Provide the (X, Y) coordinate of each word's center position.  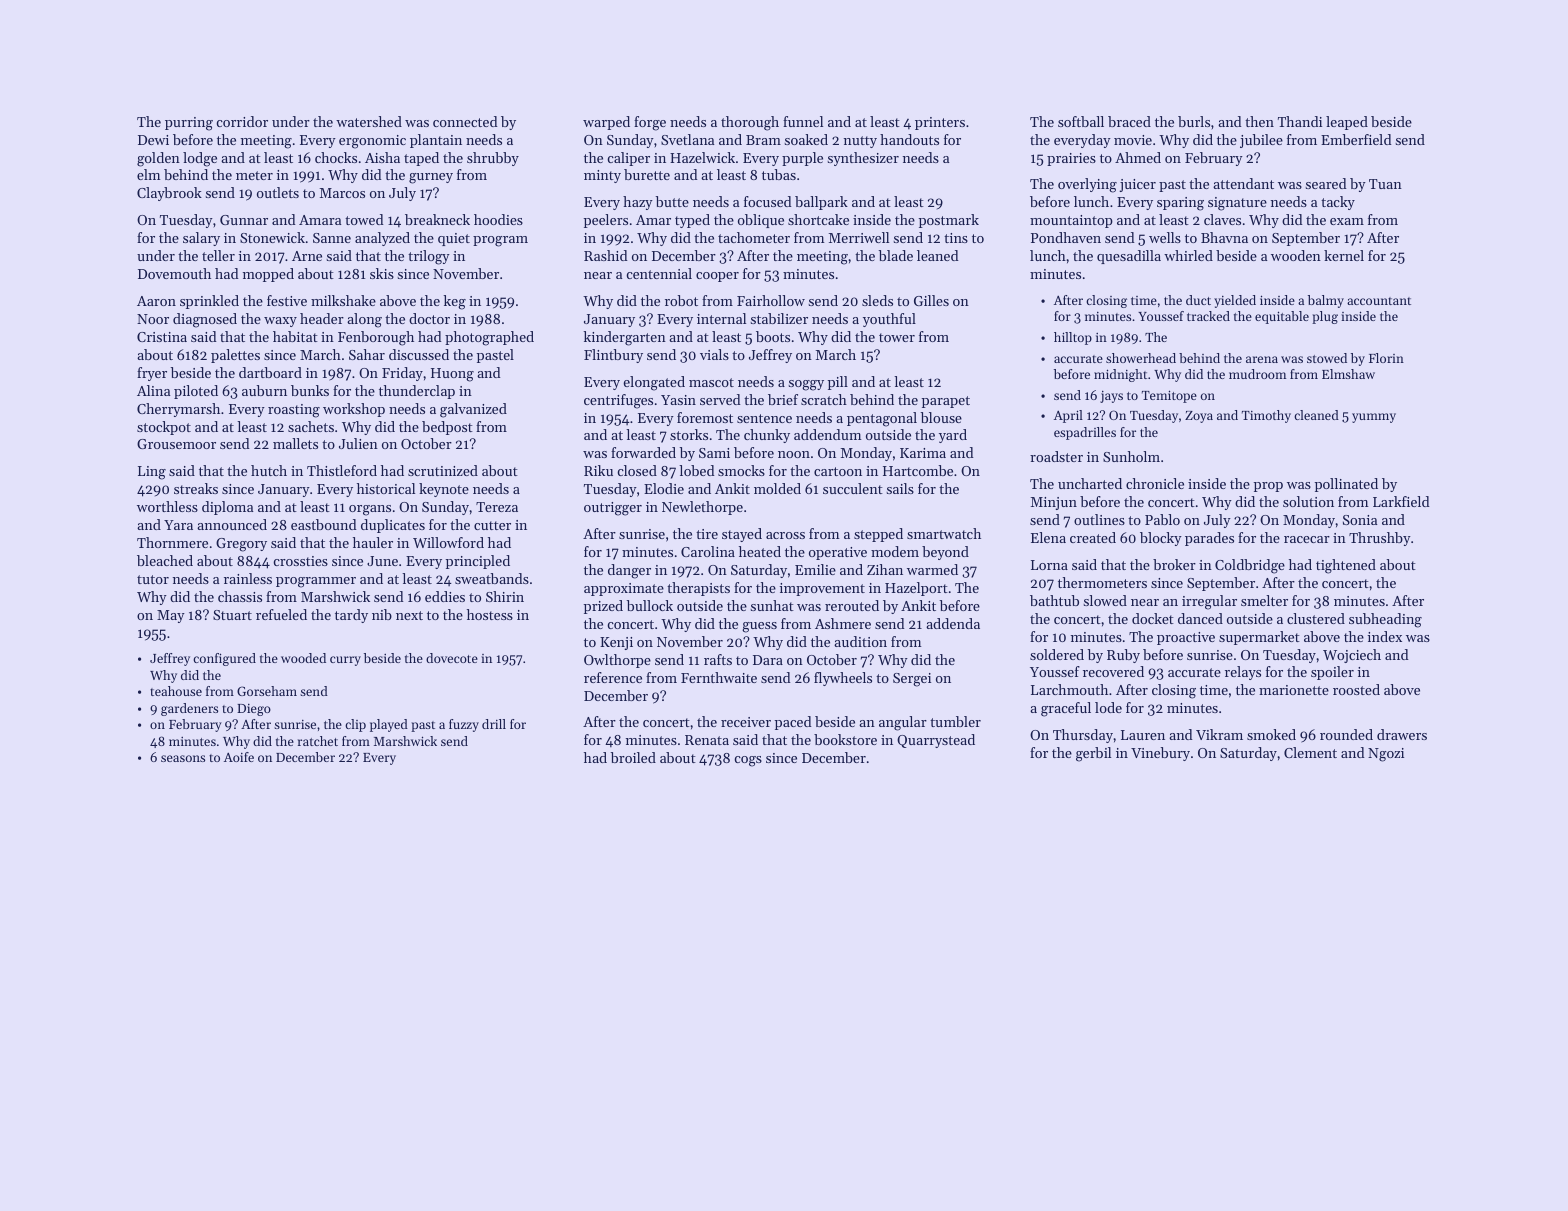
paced (793, 723)
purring (189, 124)
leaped (1347, 123)
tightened (1346, 566)
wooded (303, 658)
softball (1081, 121)
